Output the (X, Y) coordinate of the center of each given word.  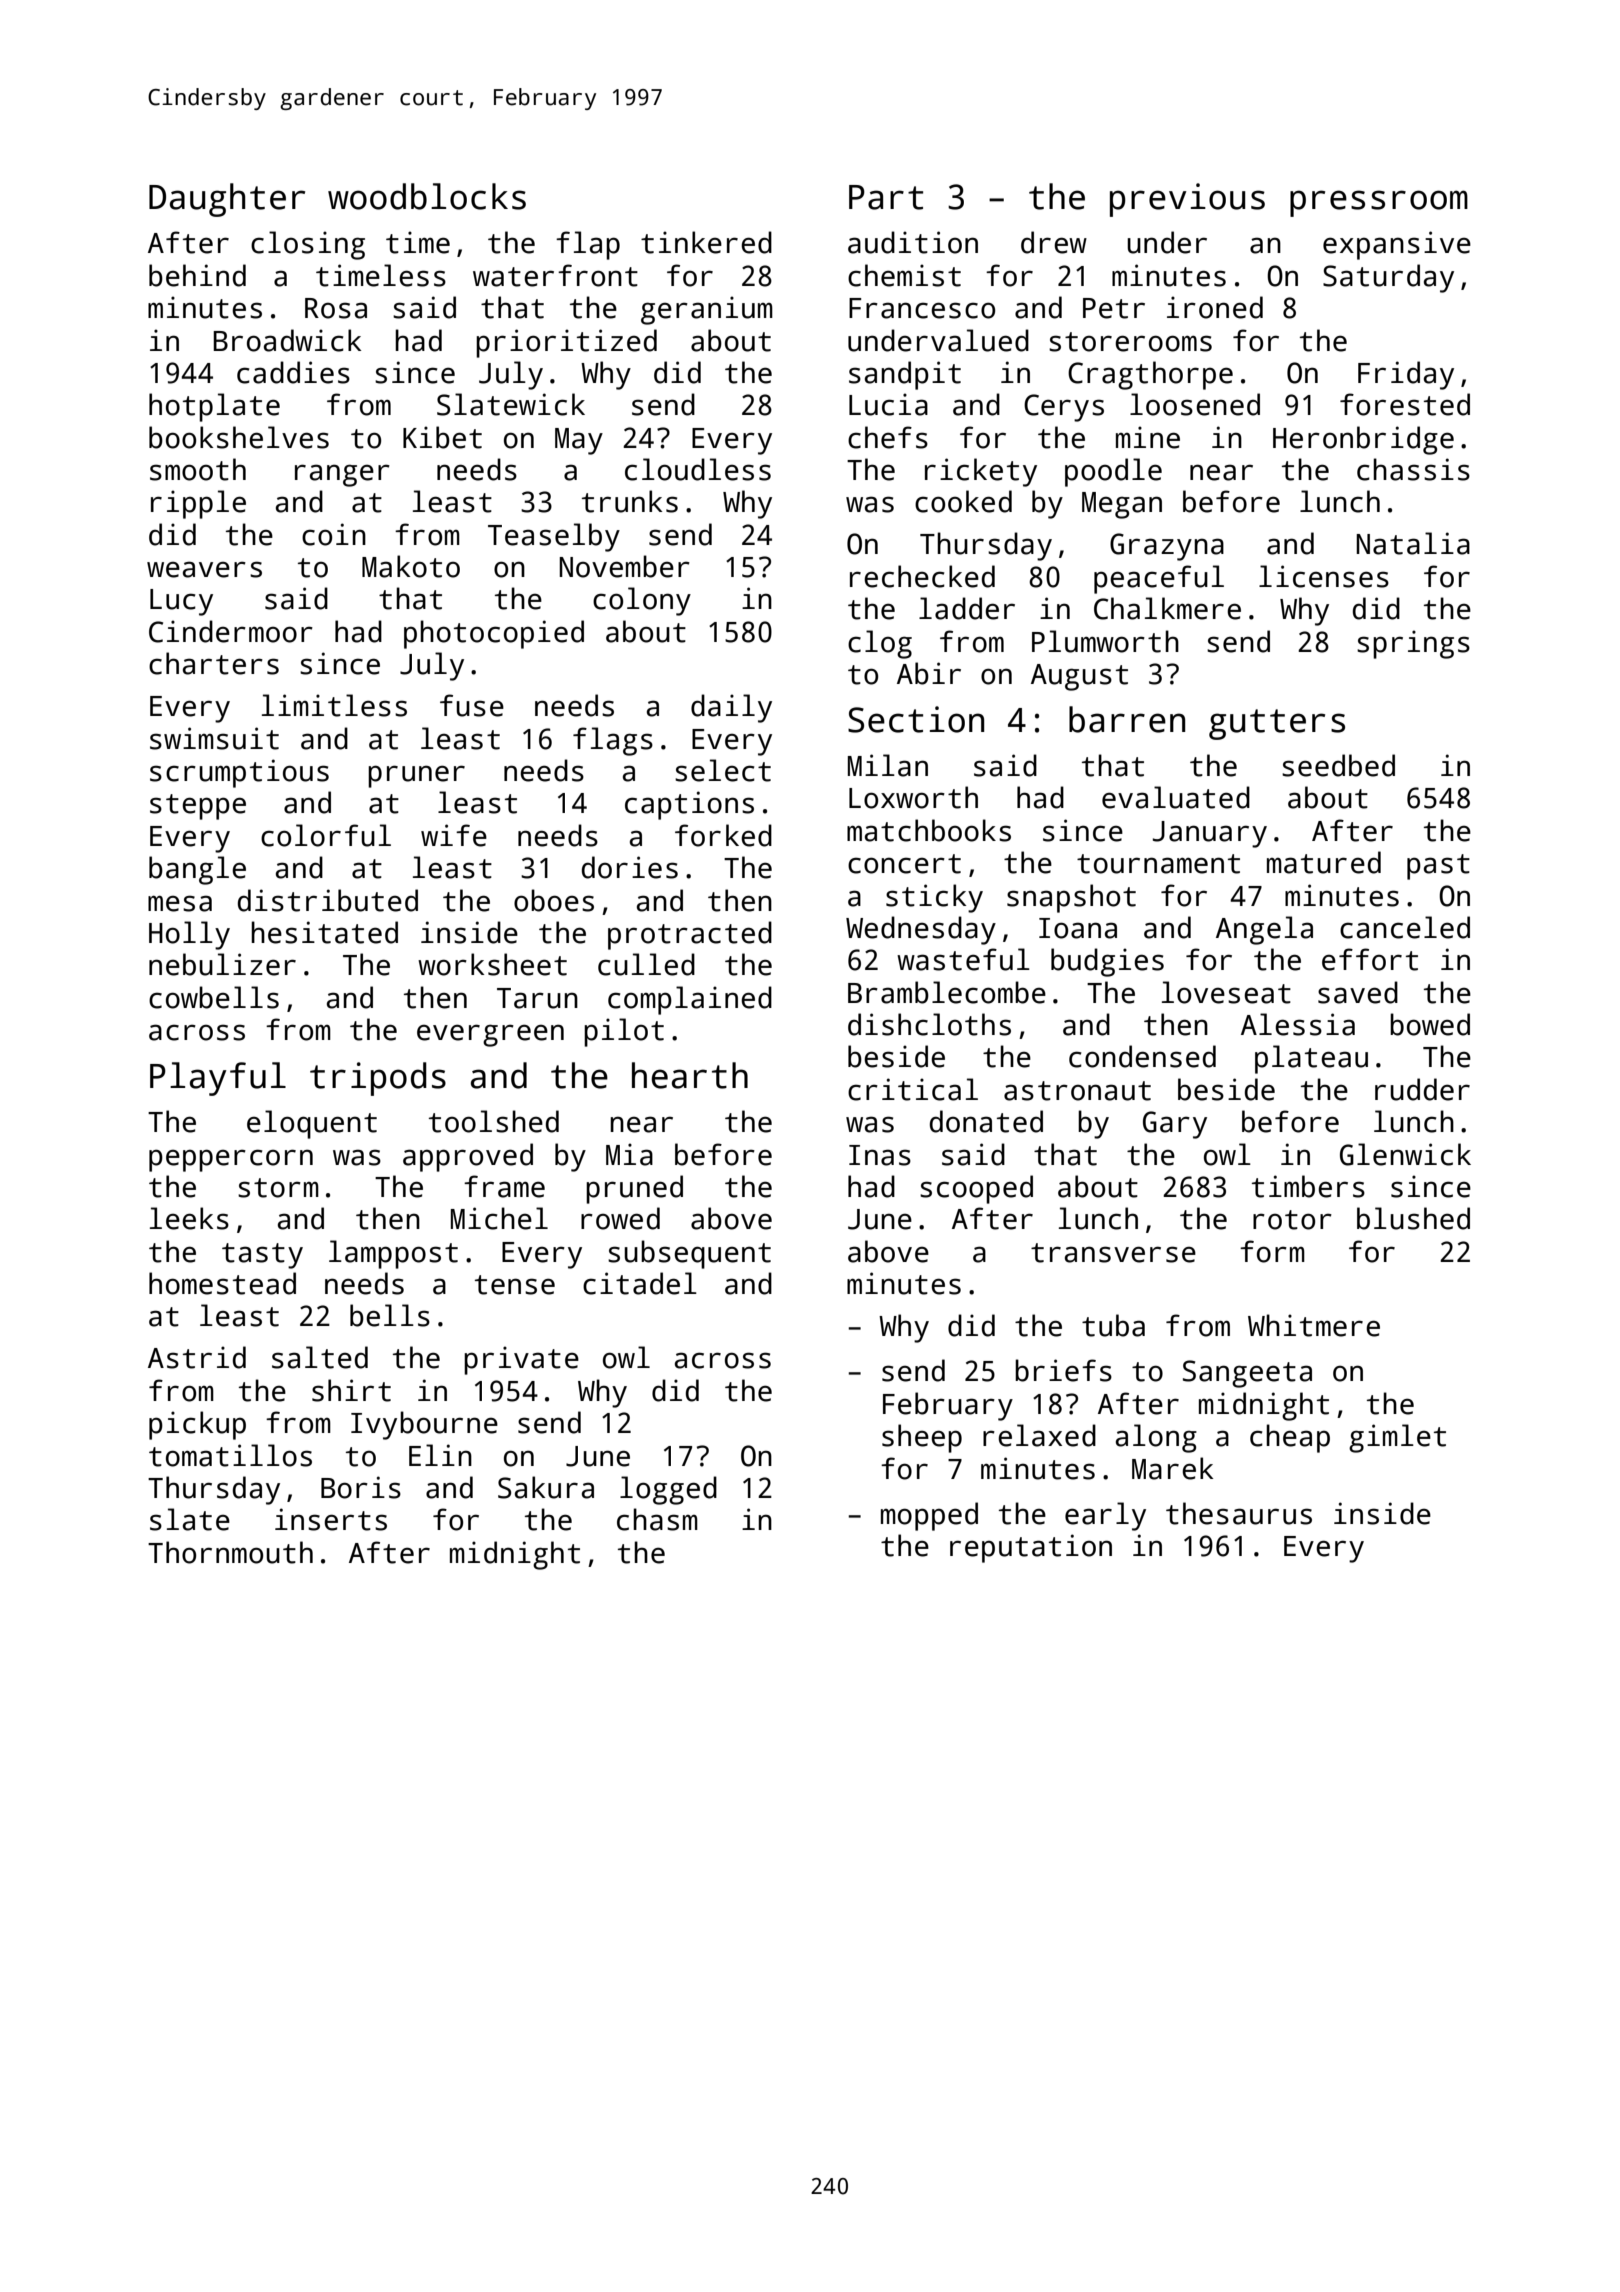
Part (886, 197)
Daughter (227, 200)
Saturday (1388, 278)
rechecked (922, 576)
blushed (1413, 1218)
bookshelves (239, 437)
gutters (1277, 724)
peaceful (1159, 579)
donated (986, 1121)
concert (904, 864)
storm (278, 1188)
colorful (326, 835)
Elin (440, 1455)
